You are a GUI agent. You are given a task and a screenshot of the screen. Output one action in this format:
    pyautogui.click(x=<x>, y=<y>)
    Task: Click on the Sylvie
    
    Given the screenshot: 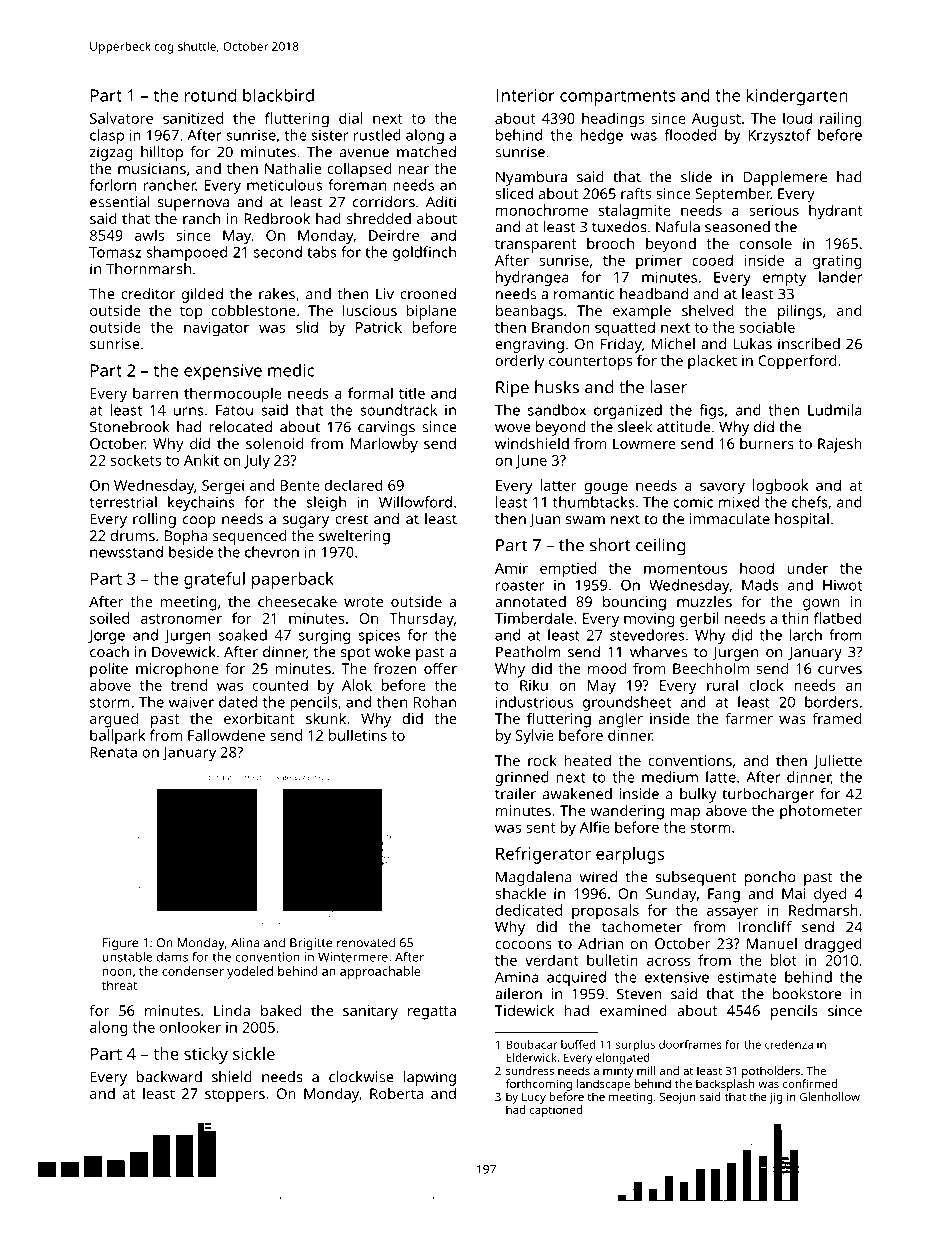 What is the action you would take?
    pyautogui.click(x=535, y=737)
